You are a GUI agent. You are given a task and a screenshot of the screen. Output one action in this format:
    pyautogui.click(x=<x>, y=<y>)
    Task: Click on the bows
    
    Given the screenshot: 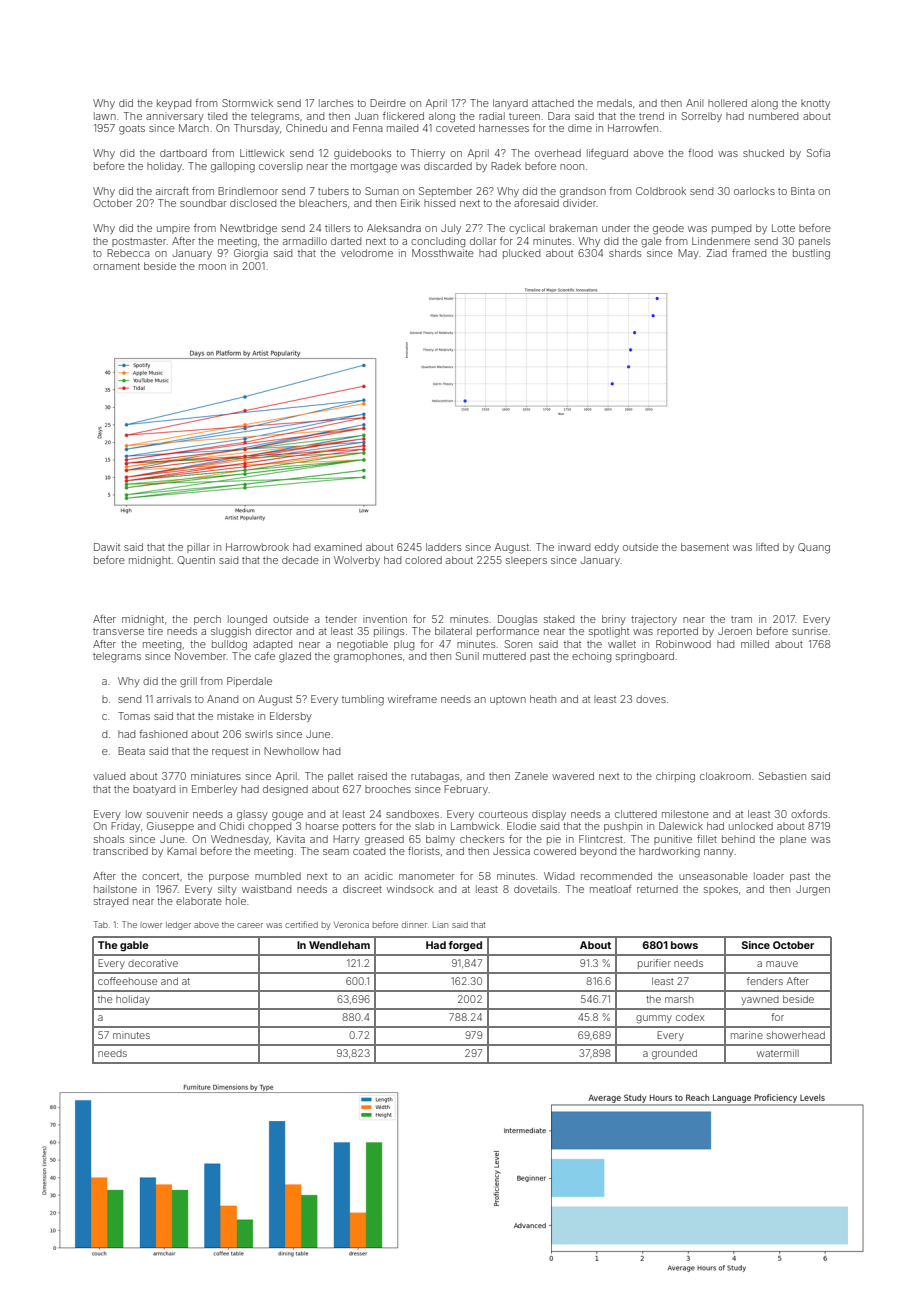 What is the action you would take?
    pyautogui.click(x=684, y=945)
